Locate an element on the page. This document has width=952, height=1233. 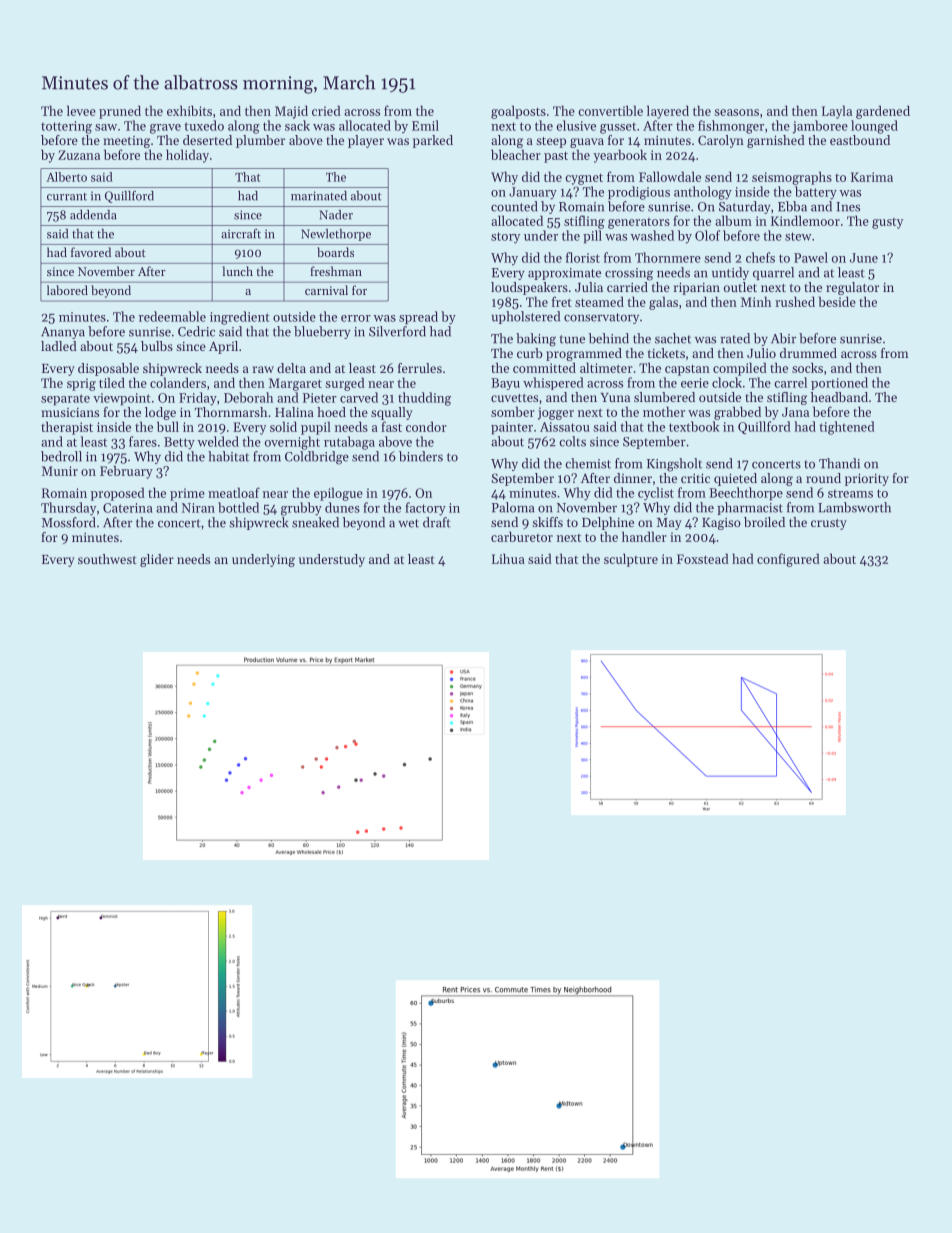
southwest is located at coordinates (107, 559).
